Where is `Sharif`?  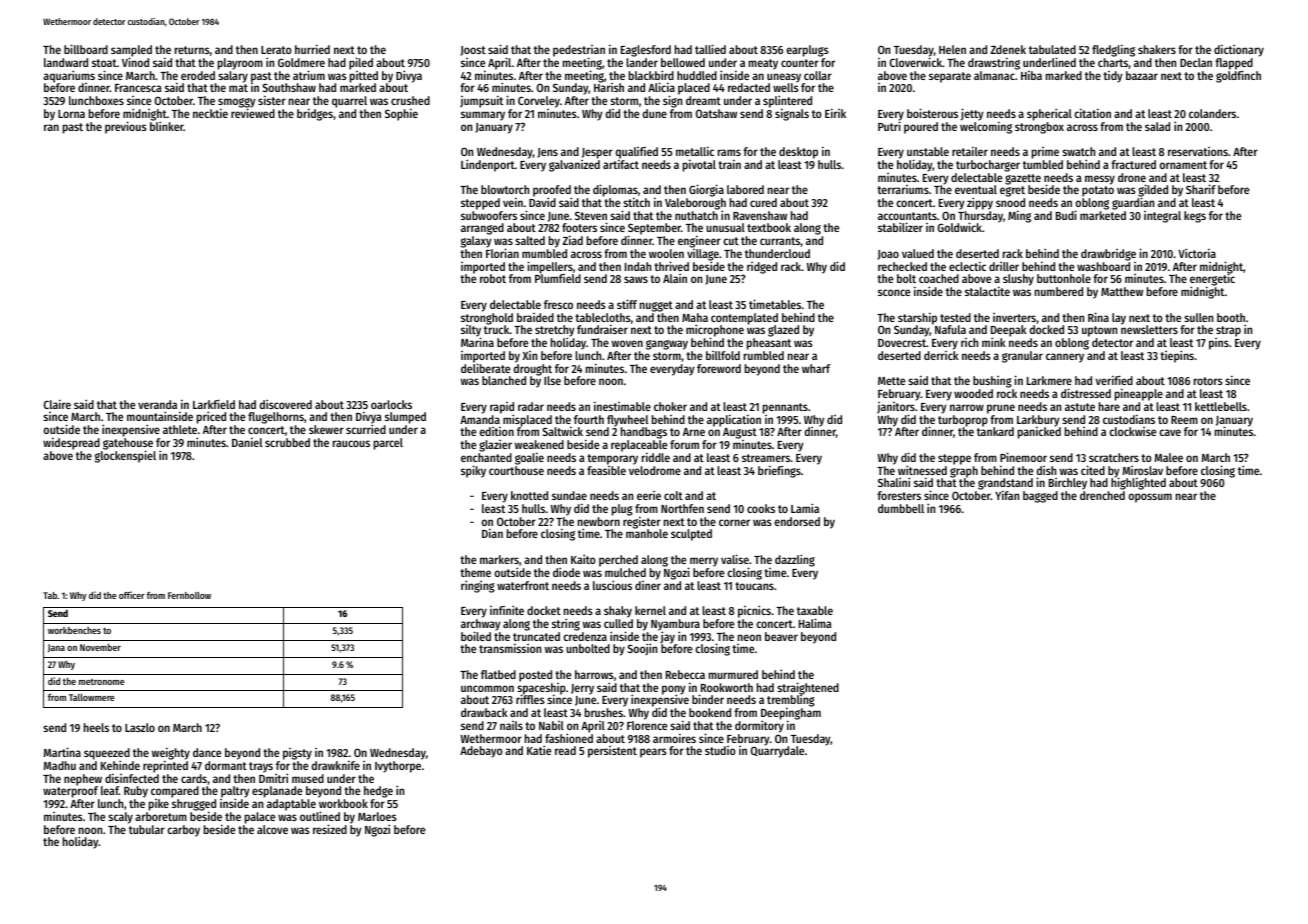
Sharif is located at coordinates (1201, 189).
